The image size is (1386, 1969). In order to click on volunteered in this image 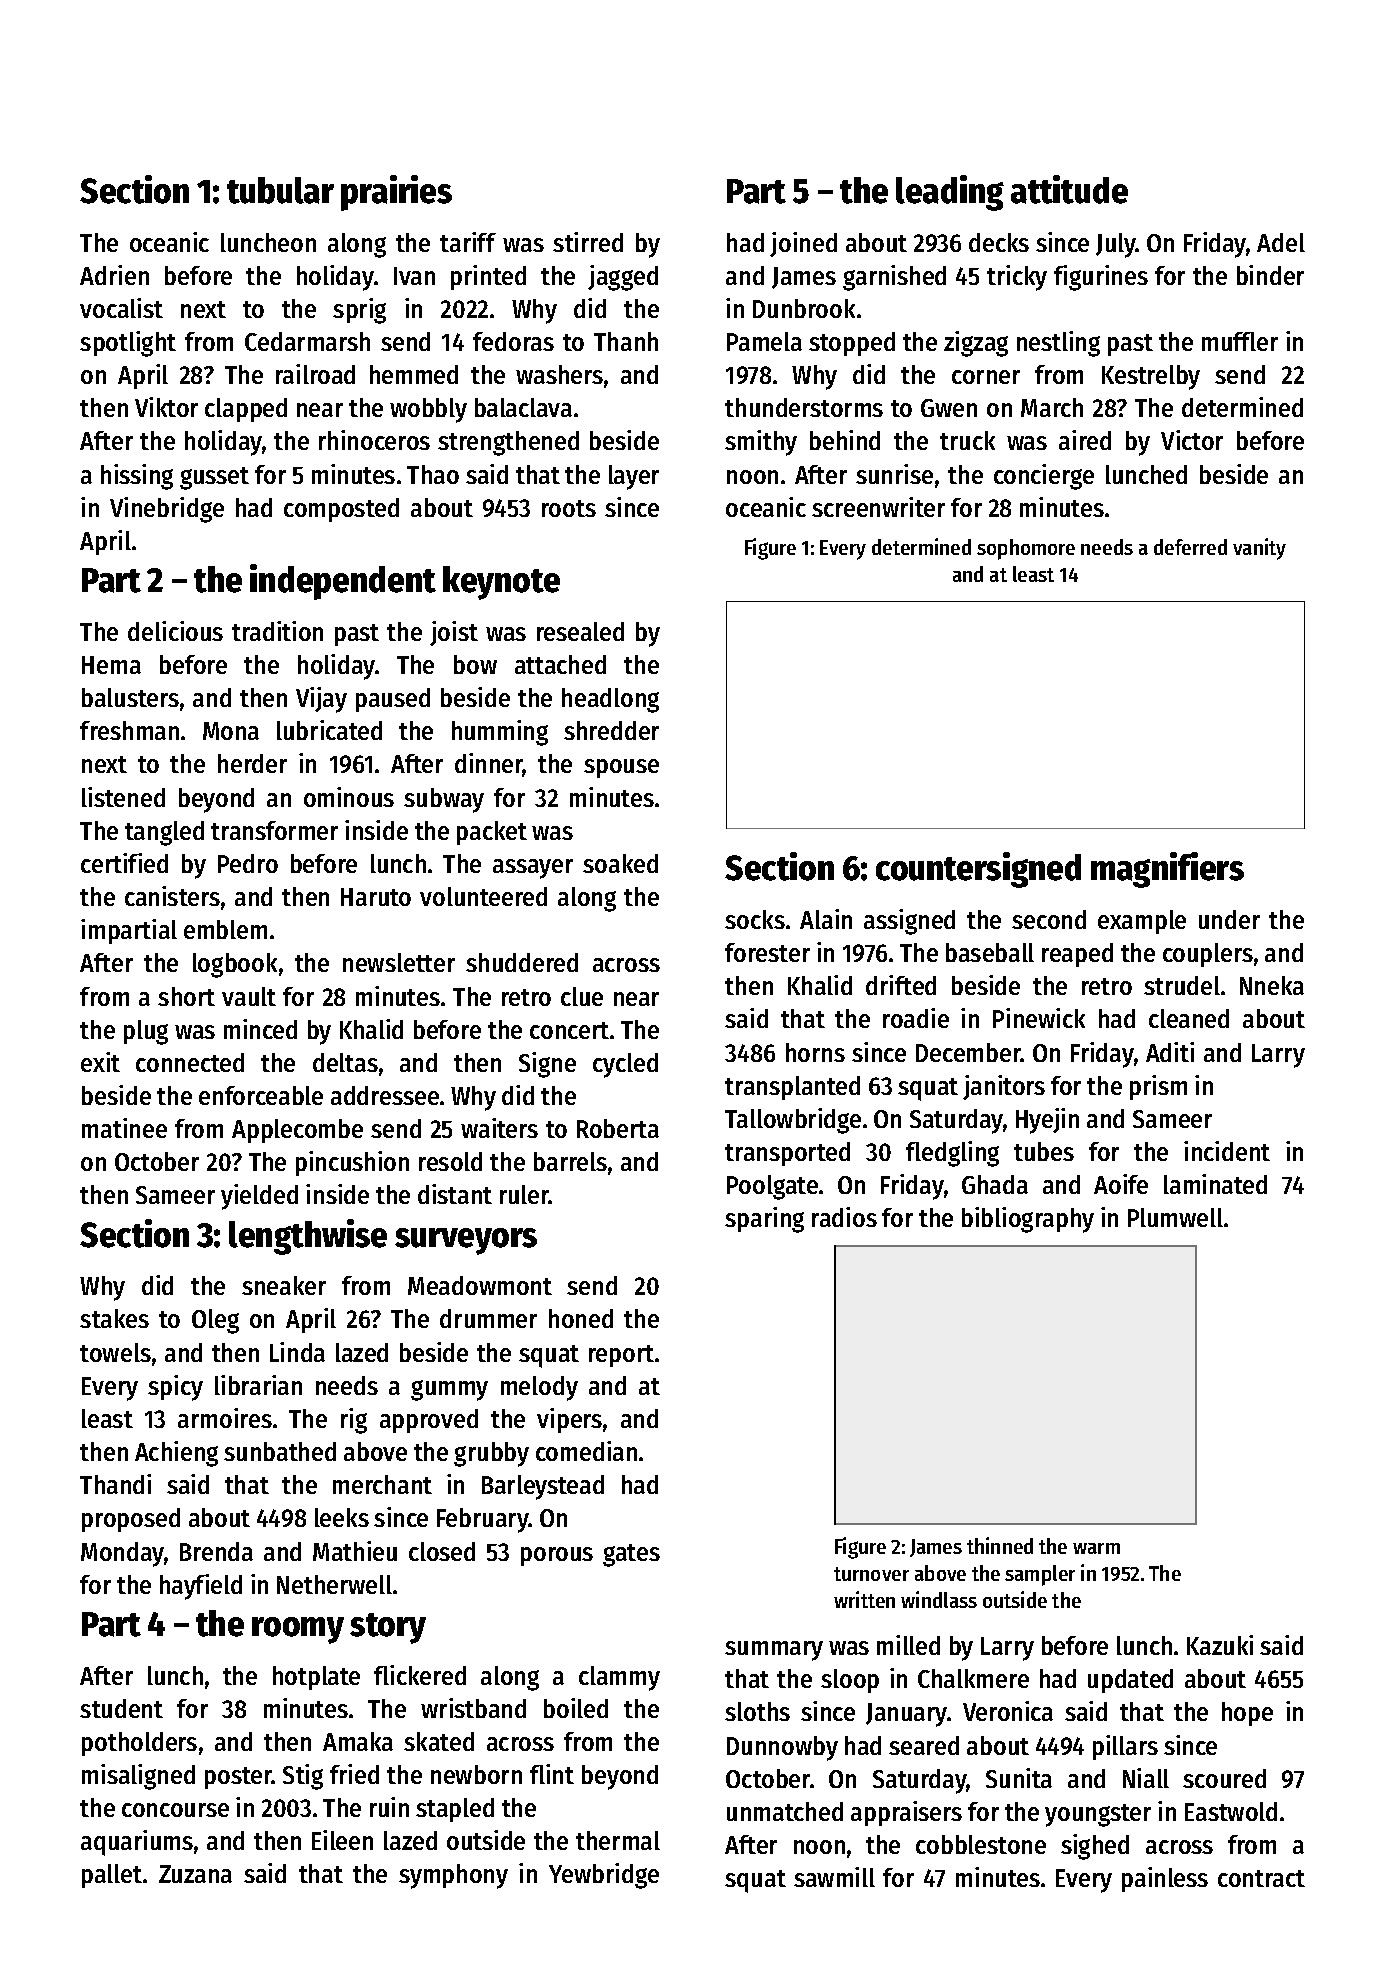, I will do `click(483, 896)`.
